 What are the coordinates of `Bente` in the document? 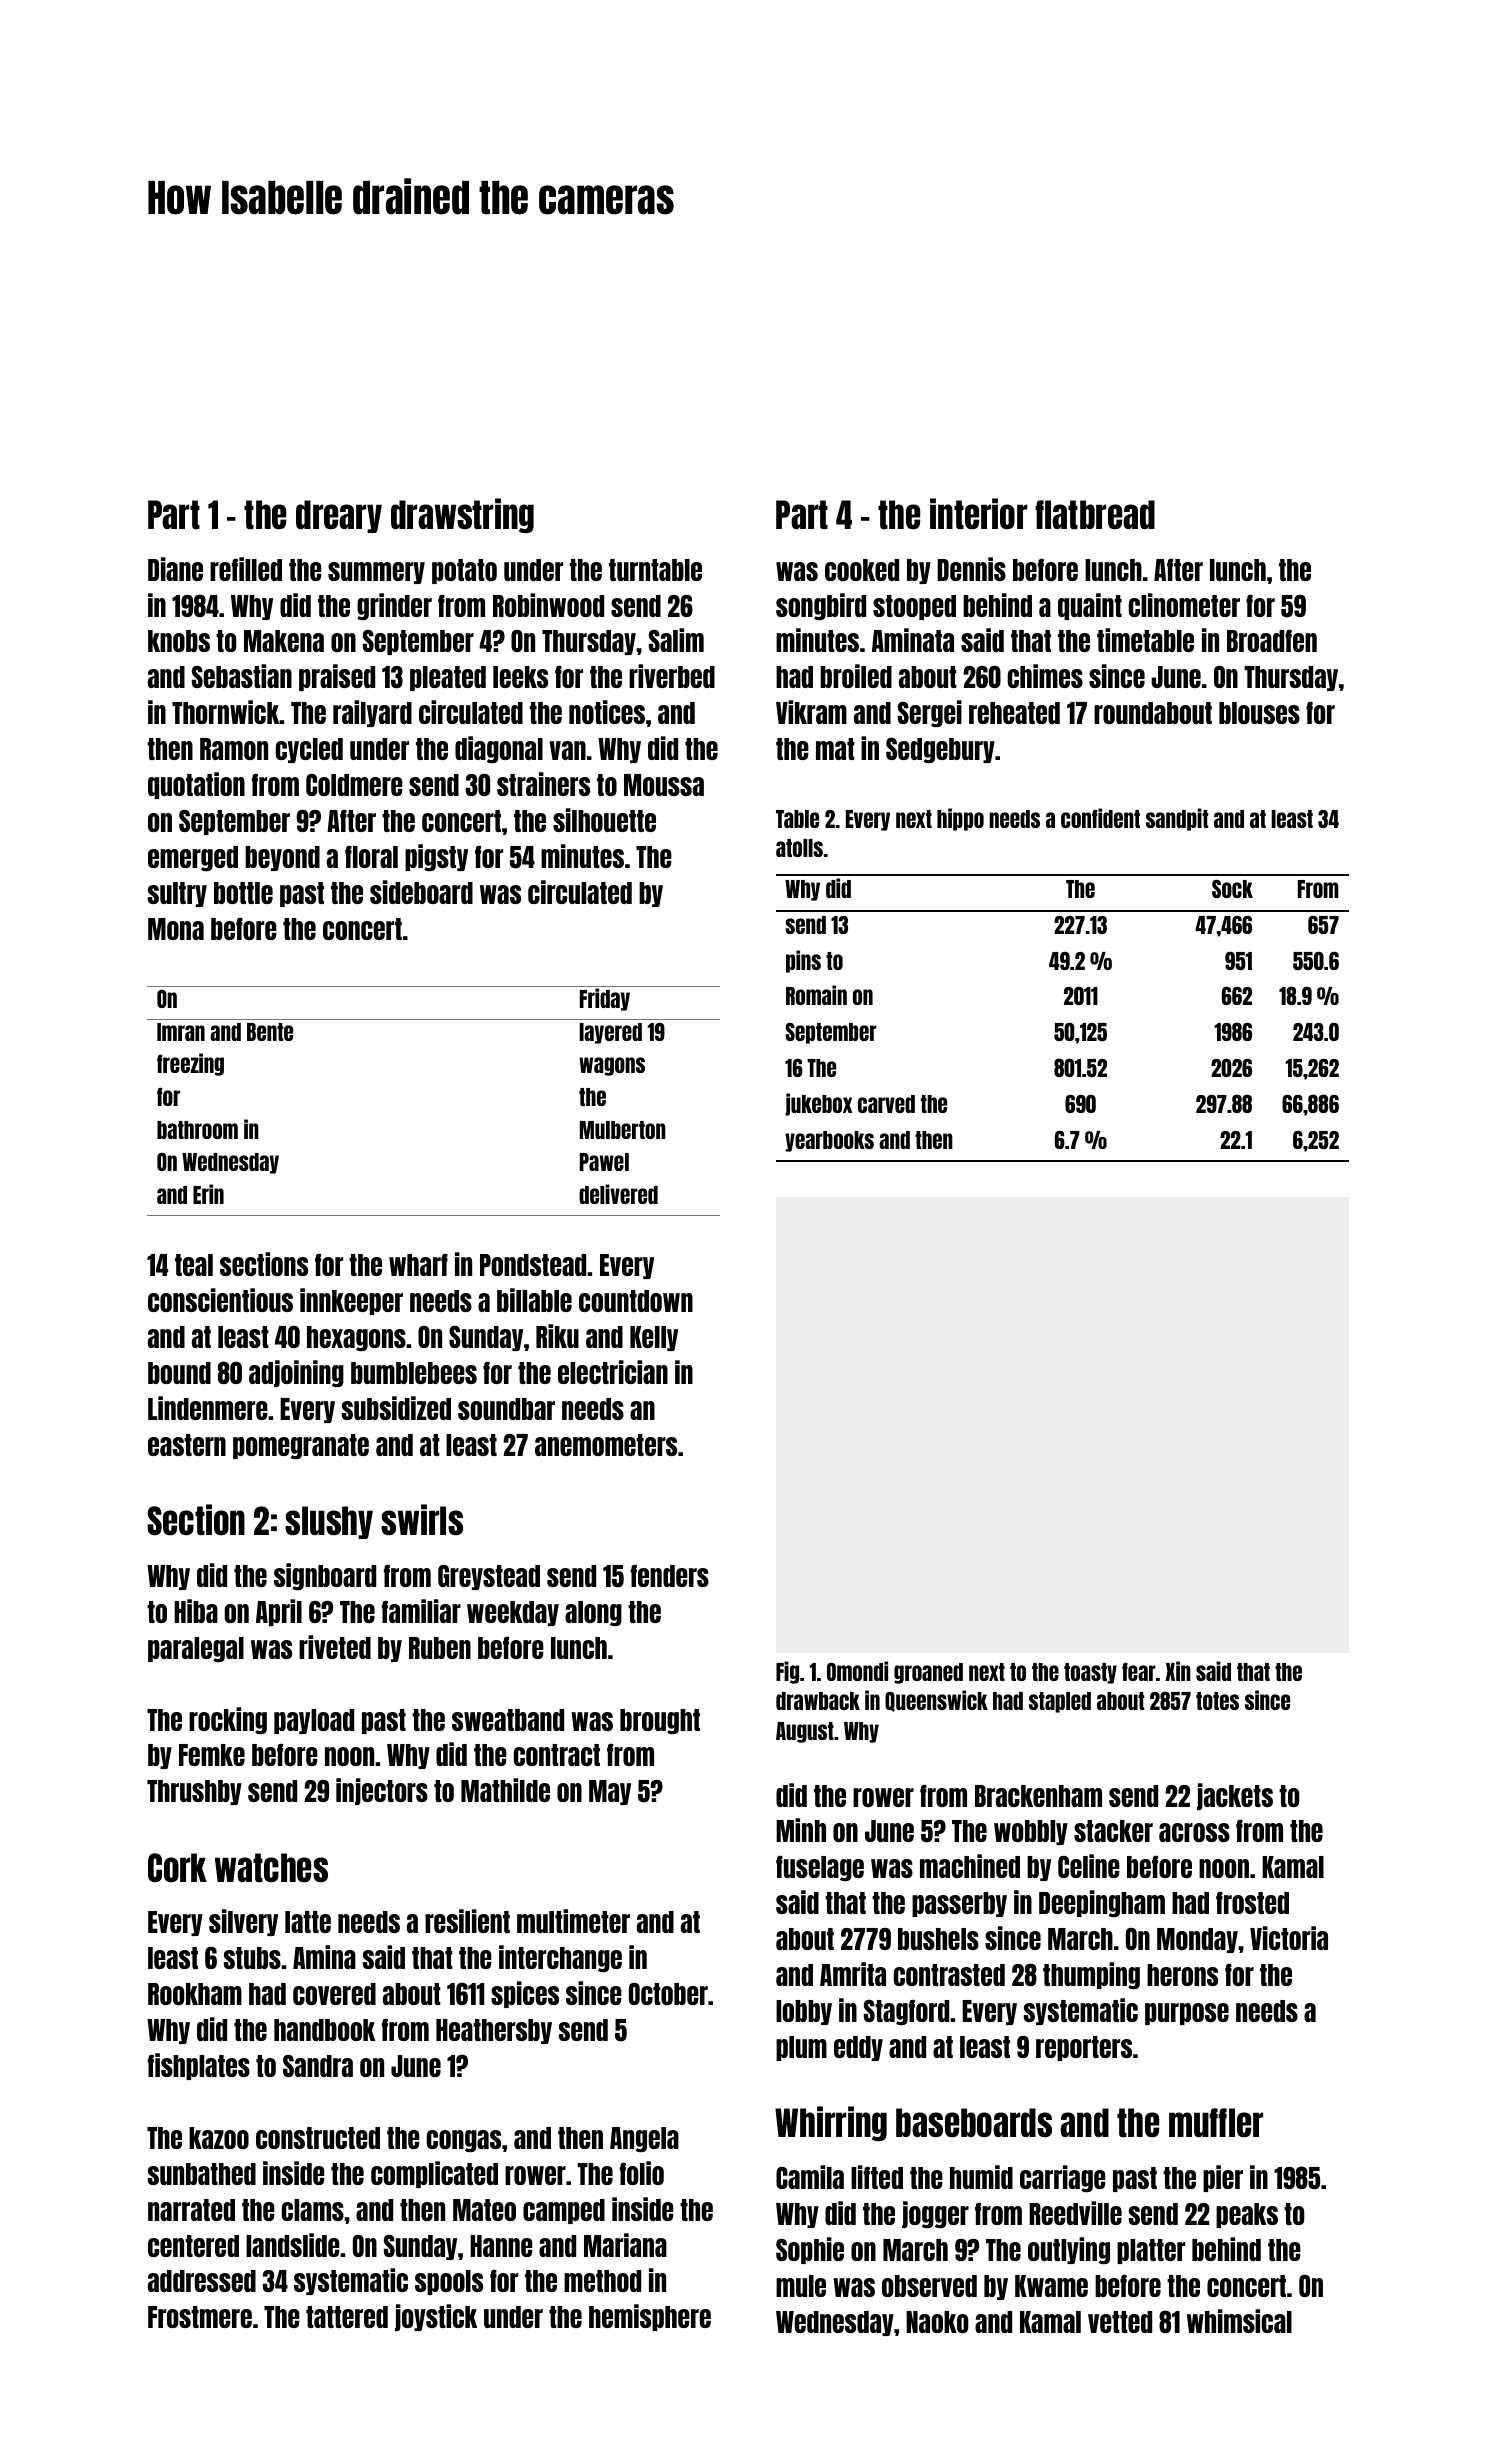 It's located at (270, 1032).
